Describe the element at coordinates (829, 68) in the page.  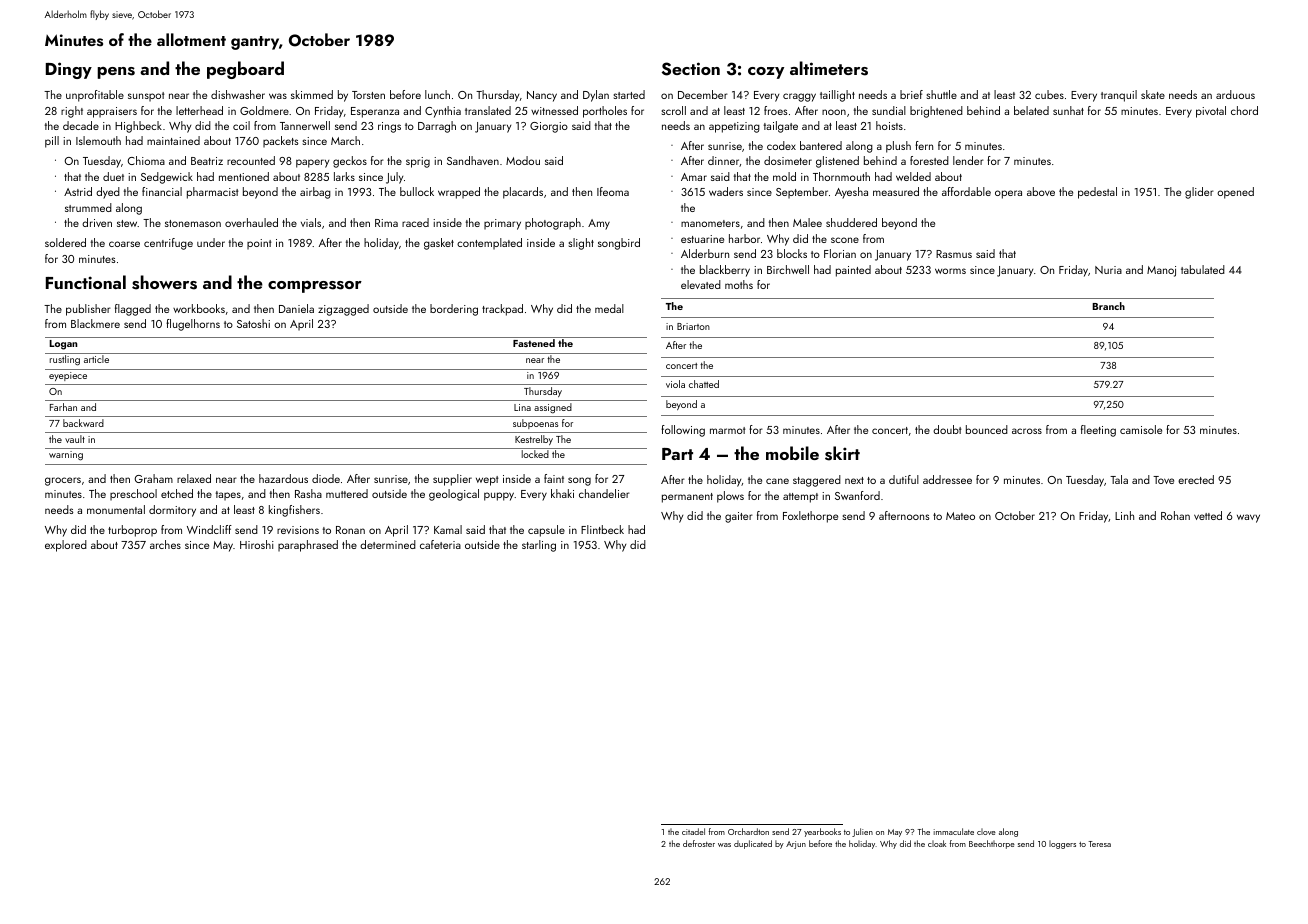
I see `altimeters` at that location.
